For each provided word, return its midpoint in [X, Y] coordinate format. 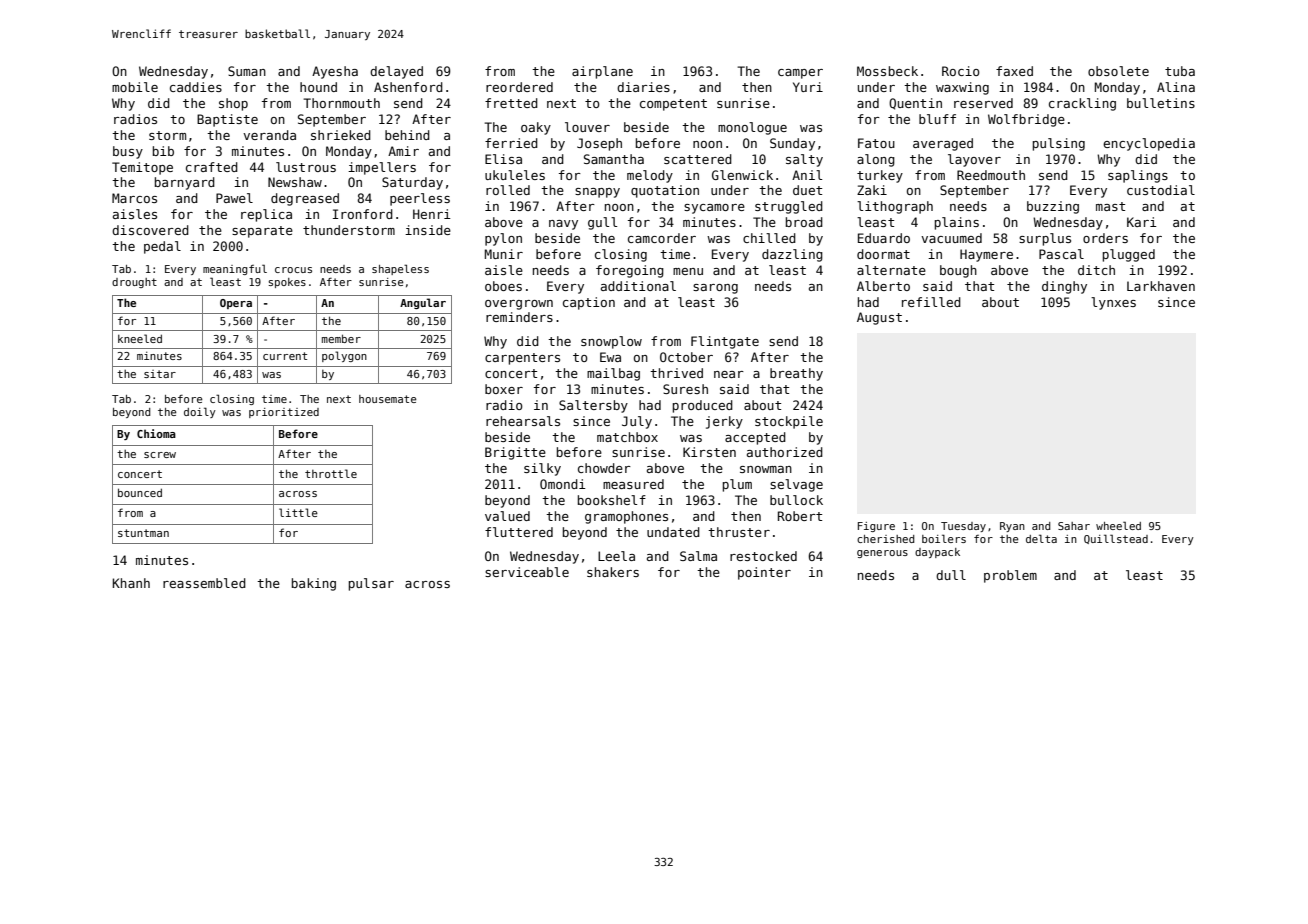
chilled [769, 238]
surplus [1045, 239]
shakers [613, 572]
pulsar [371, 584]
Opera [236, 304]
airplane [602, 72]
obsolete [1118, 71]
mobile [135, 87]
